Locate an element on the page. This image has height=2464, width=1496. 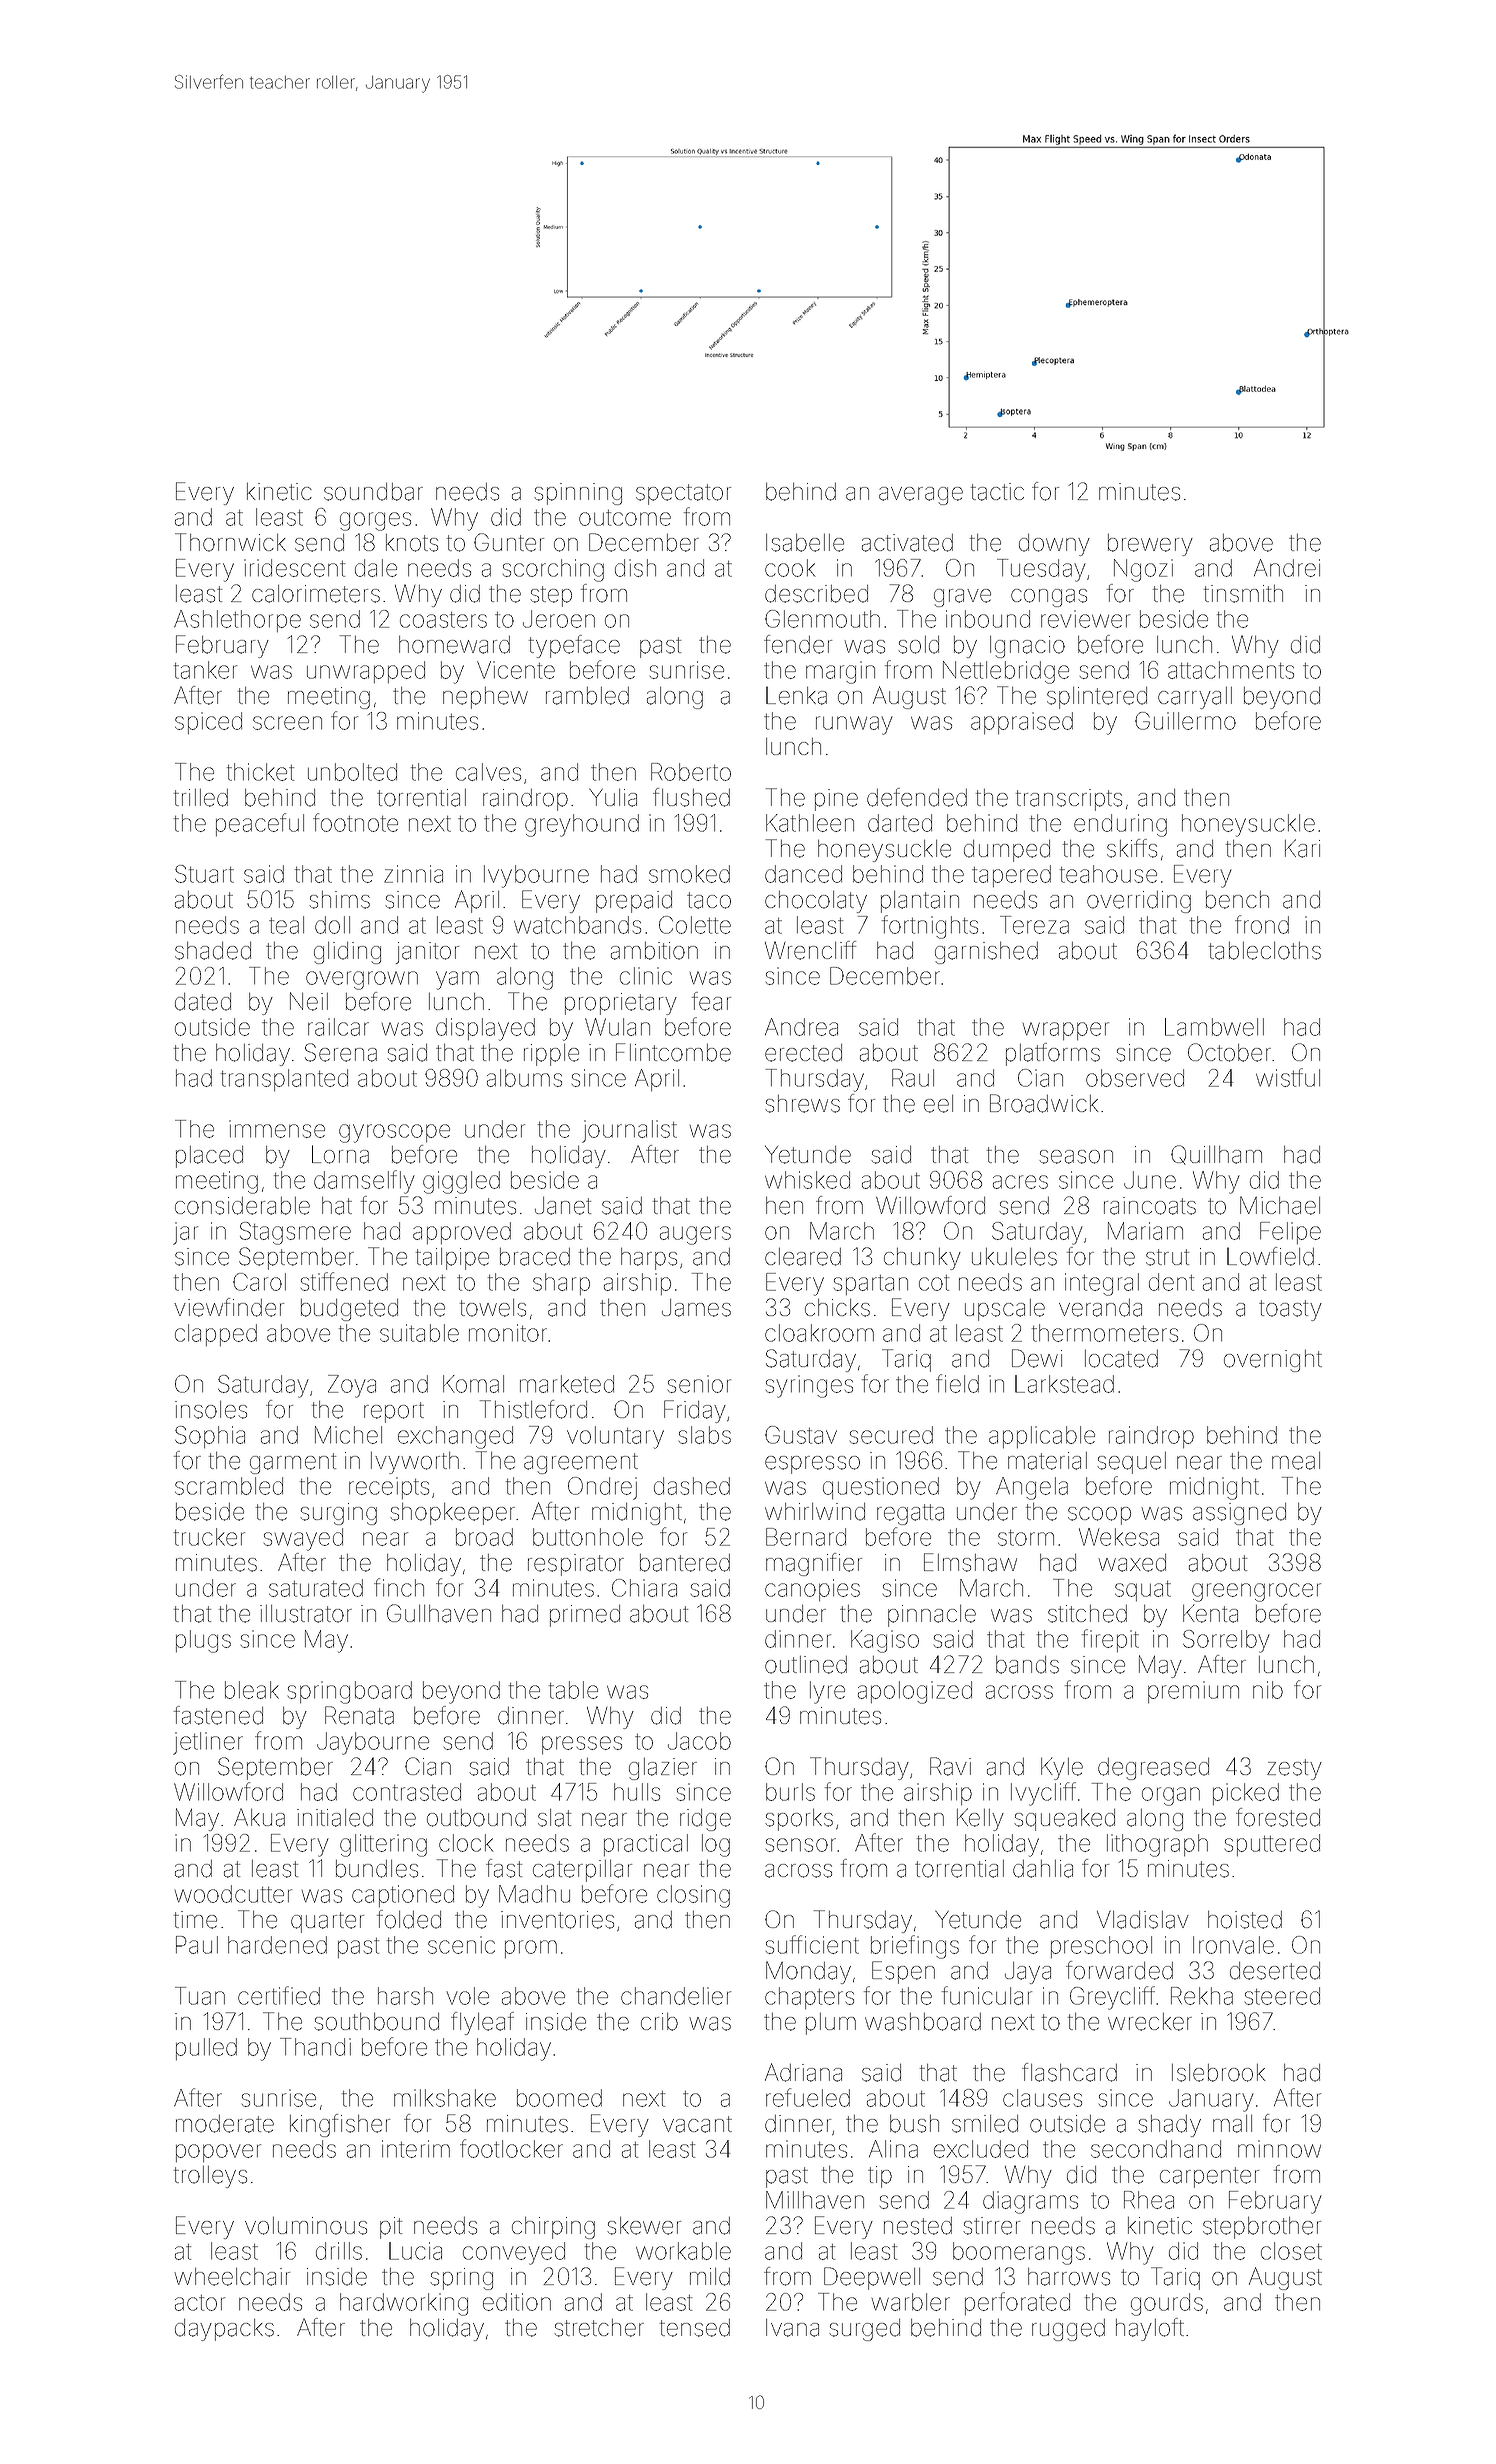
Felipe is located at coordinates (1290, 1233).
